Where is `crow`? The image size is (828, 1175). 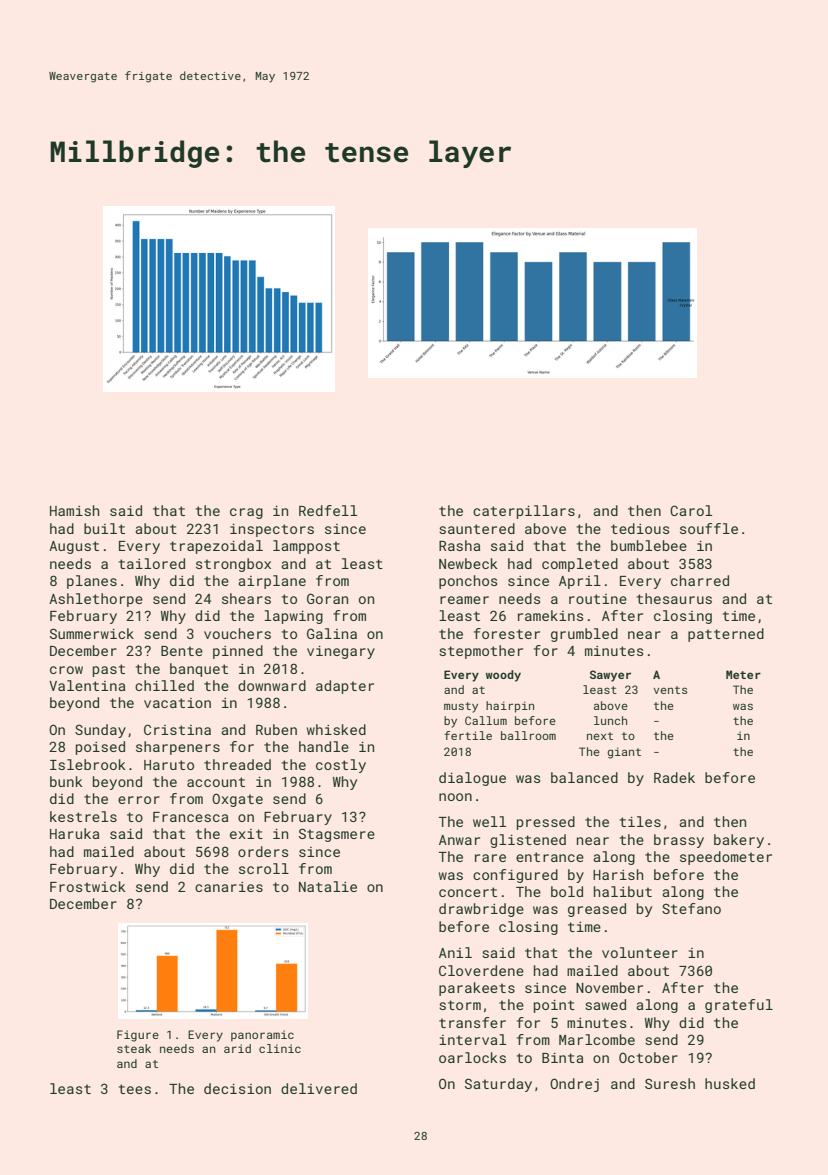
crow is located at coordinates (66, 670).
